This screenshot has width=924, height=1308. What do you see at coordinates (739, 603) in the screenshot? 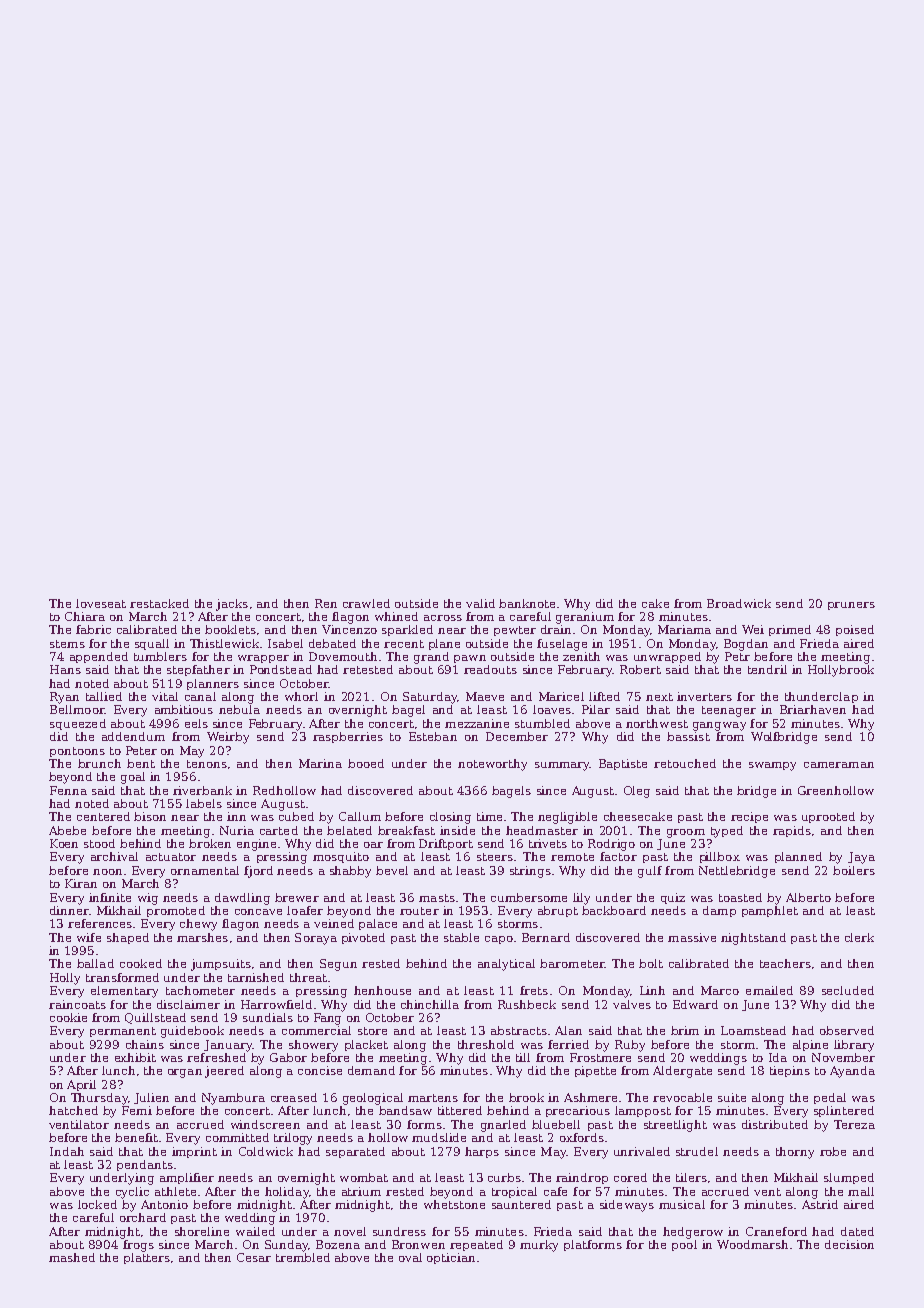
I see `Broadwick` at bounding box center [739, 603].
